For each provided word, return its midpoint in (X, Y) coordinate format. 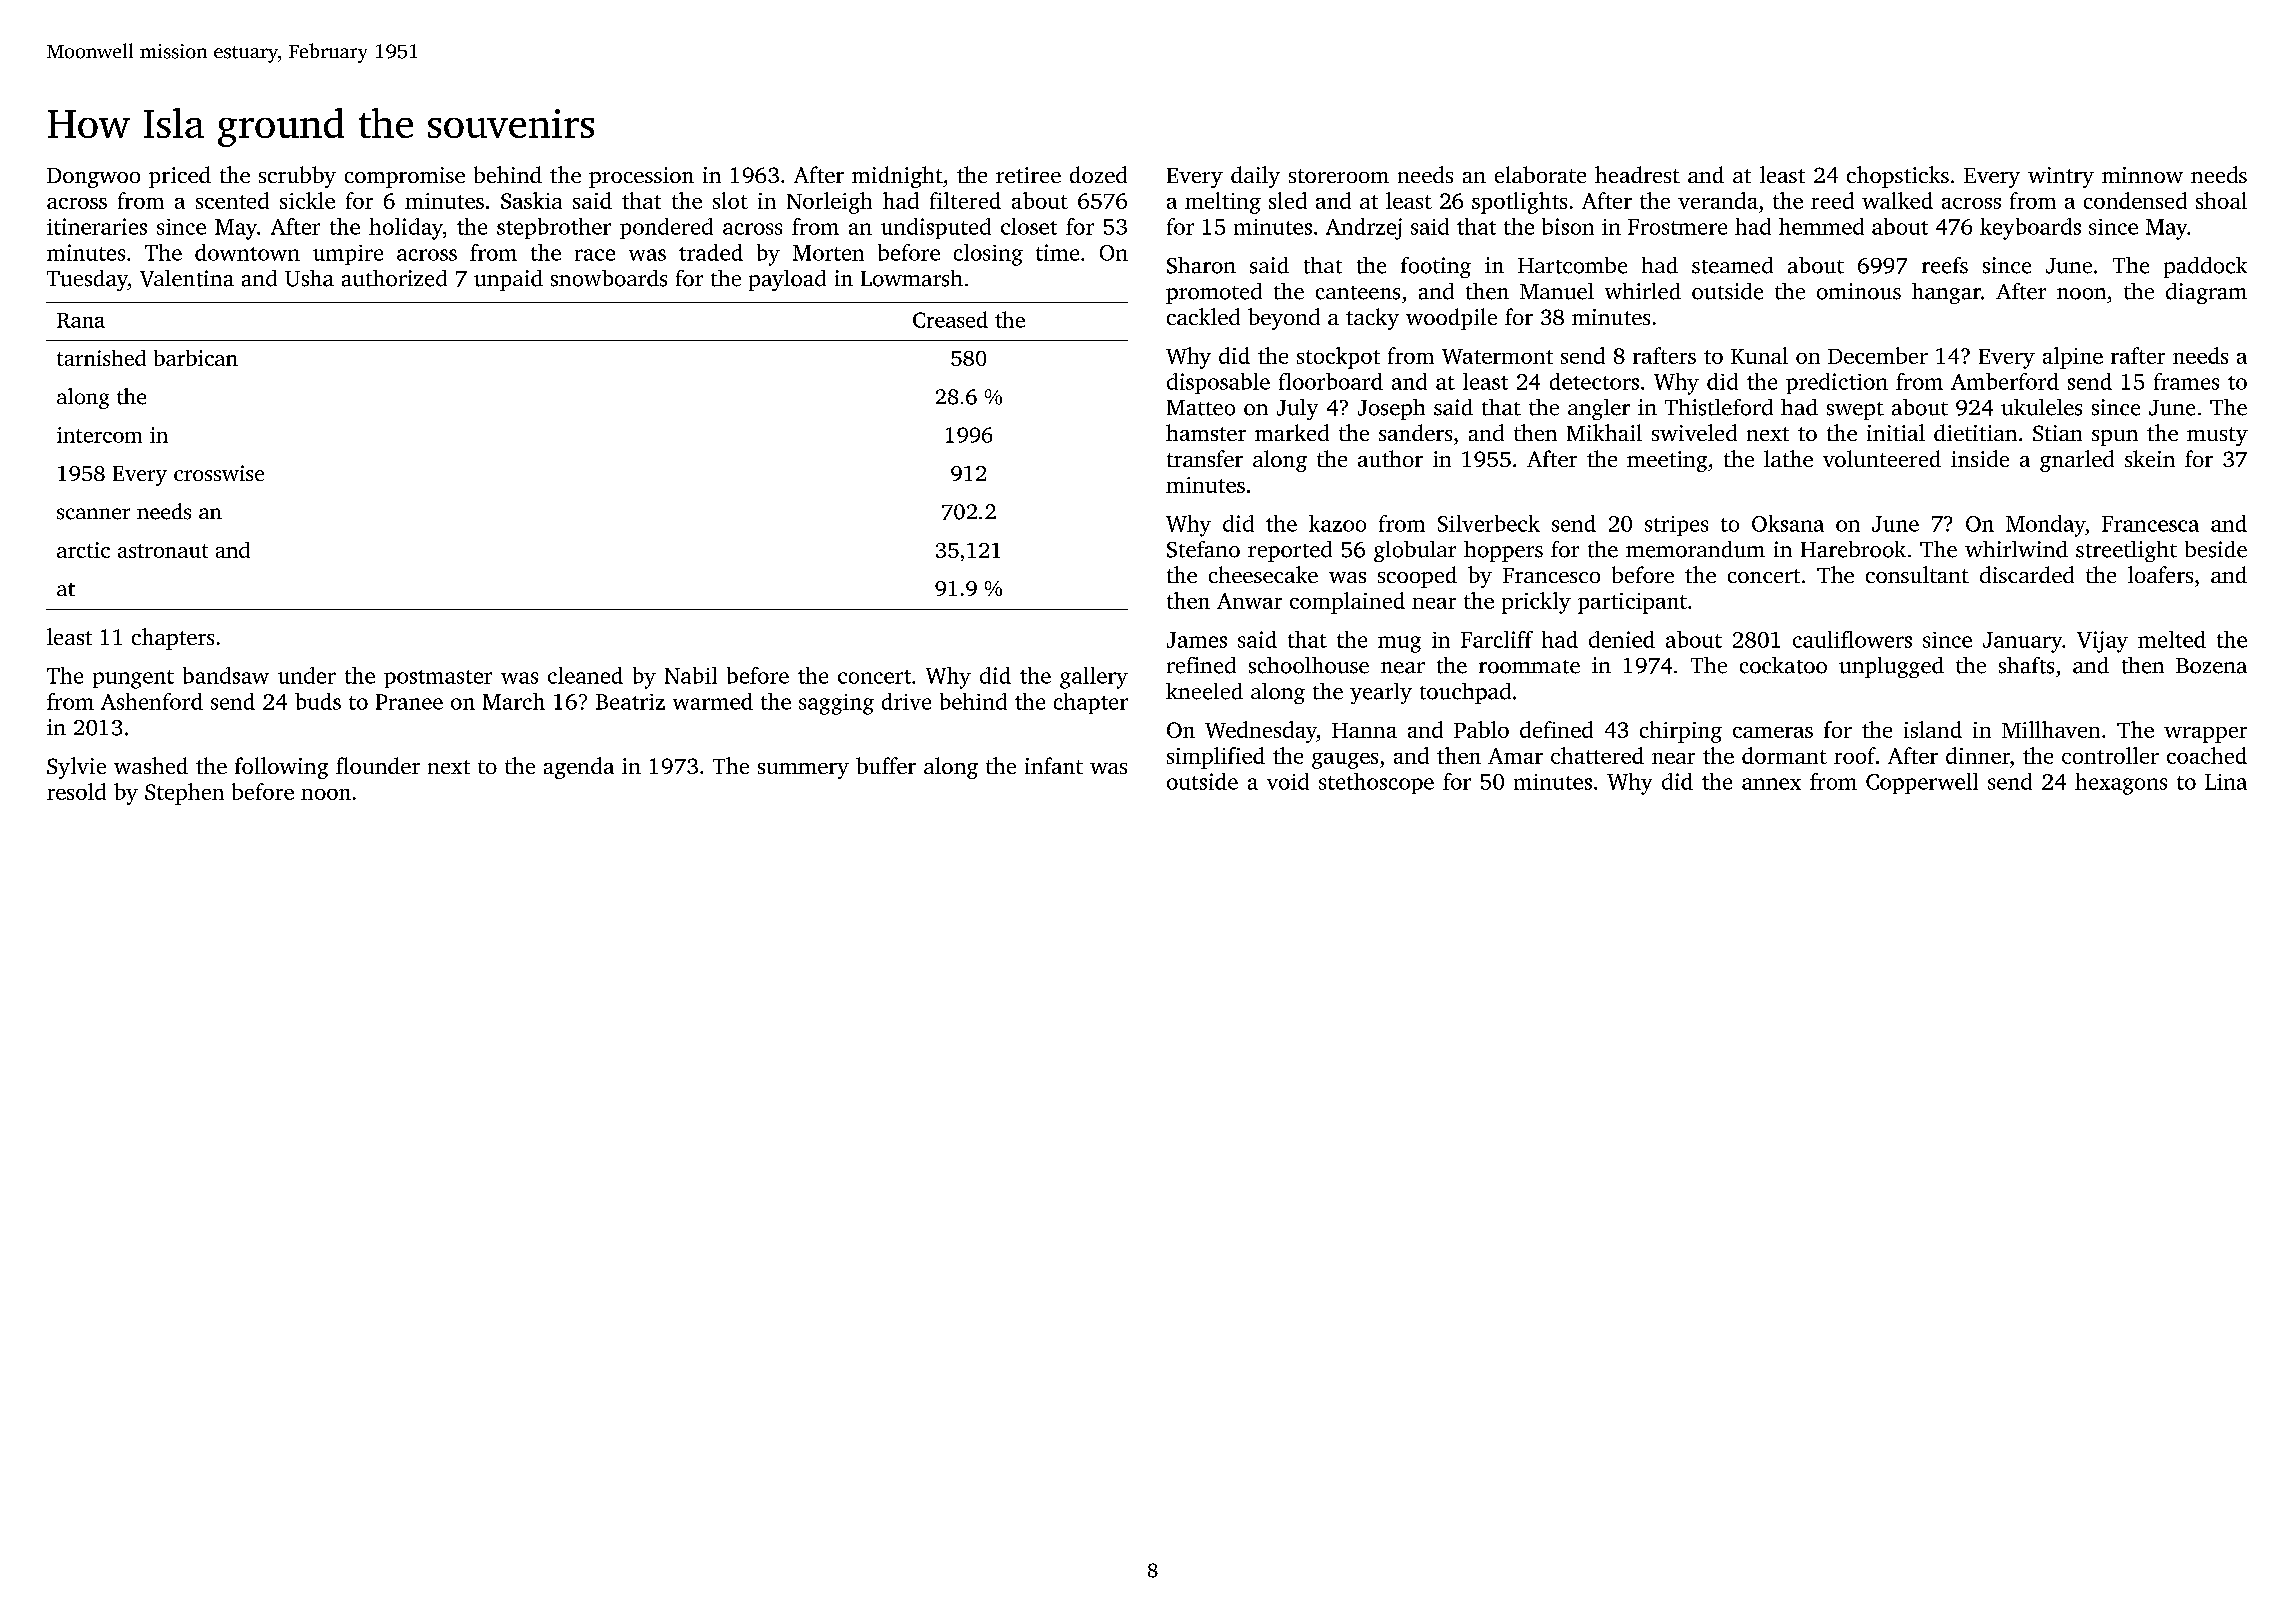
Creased (950, 319)
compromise (405, 177)
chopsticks (1898, 177)
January (2022, 642)
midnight (897, 177)
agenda (579, 768)
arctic (83, 550)
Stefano (1203, 549)
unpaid (508, 280)
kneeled (1204, 691)
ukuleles (2041, 407)
